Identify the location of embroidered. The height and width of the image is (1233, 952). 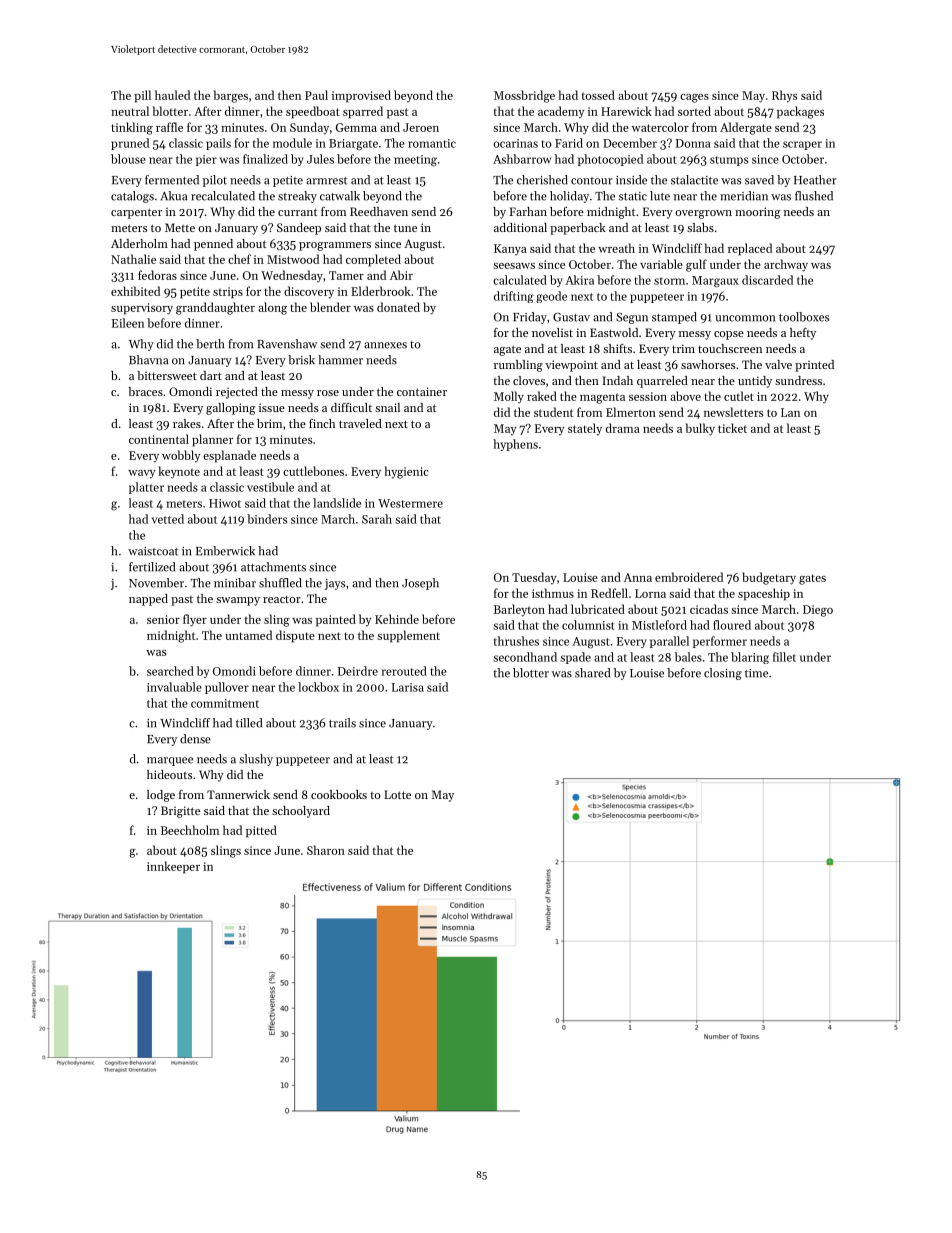
(689, 577).
